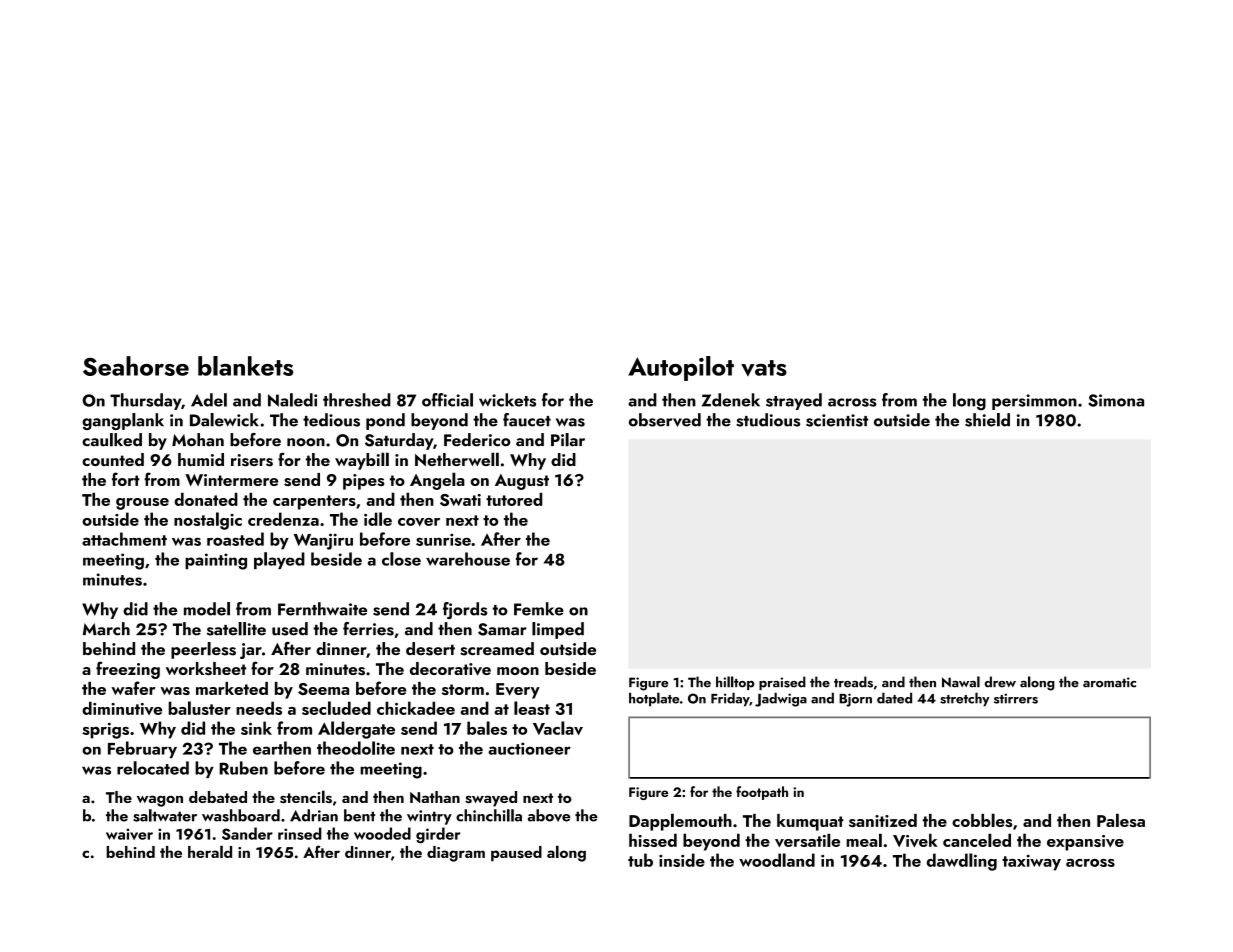 The image size is (1233, 952). I want to click on diagram, so click(456, 854).
